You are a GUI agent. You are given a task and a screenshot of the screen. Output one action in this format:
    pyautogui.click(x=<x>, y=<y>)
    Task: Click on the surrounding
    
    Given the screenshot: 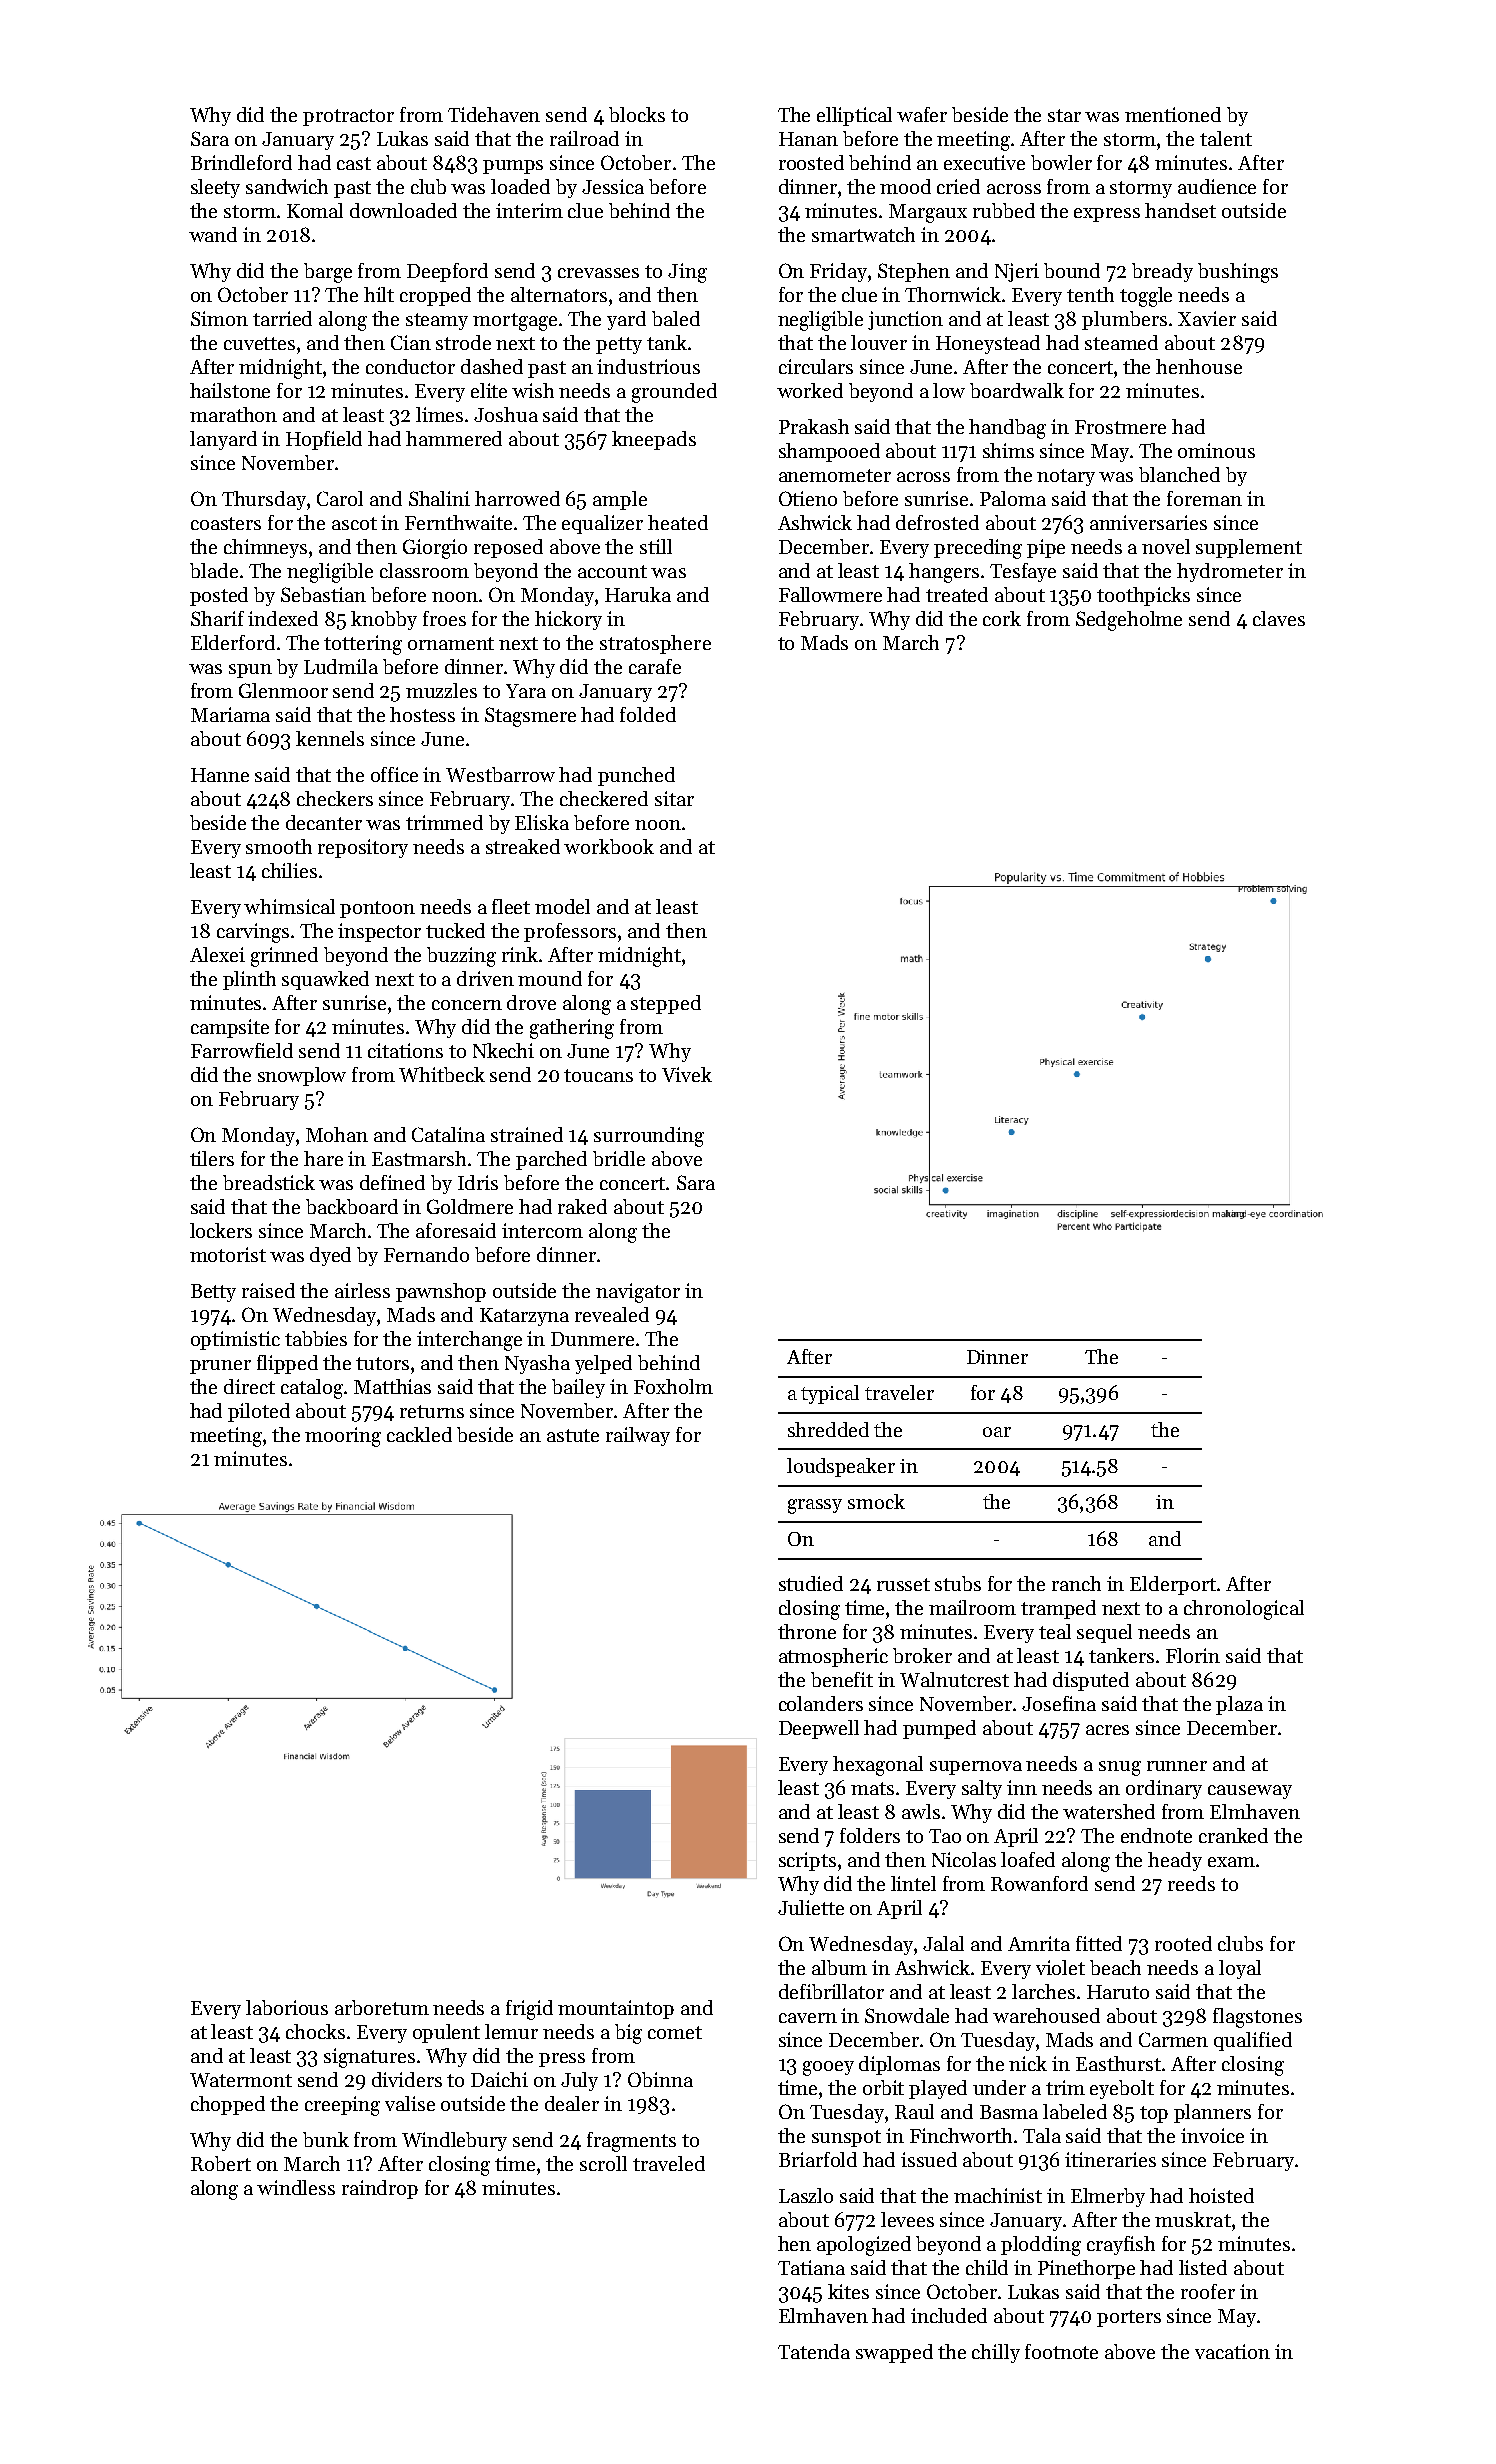 What is the action you would take?
    pyautogui.click(x=649, y=1137)
